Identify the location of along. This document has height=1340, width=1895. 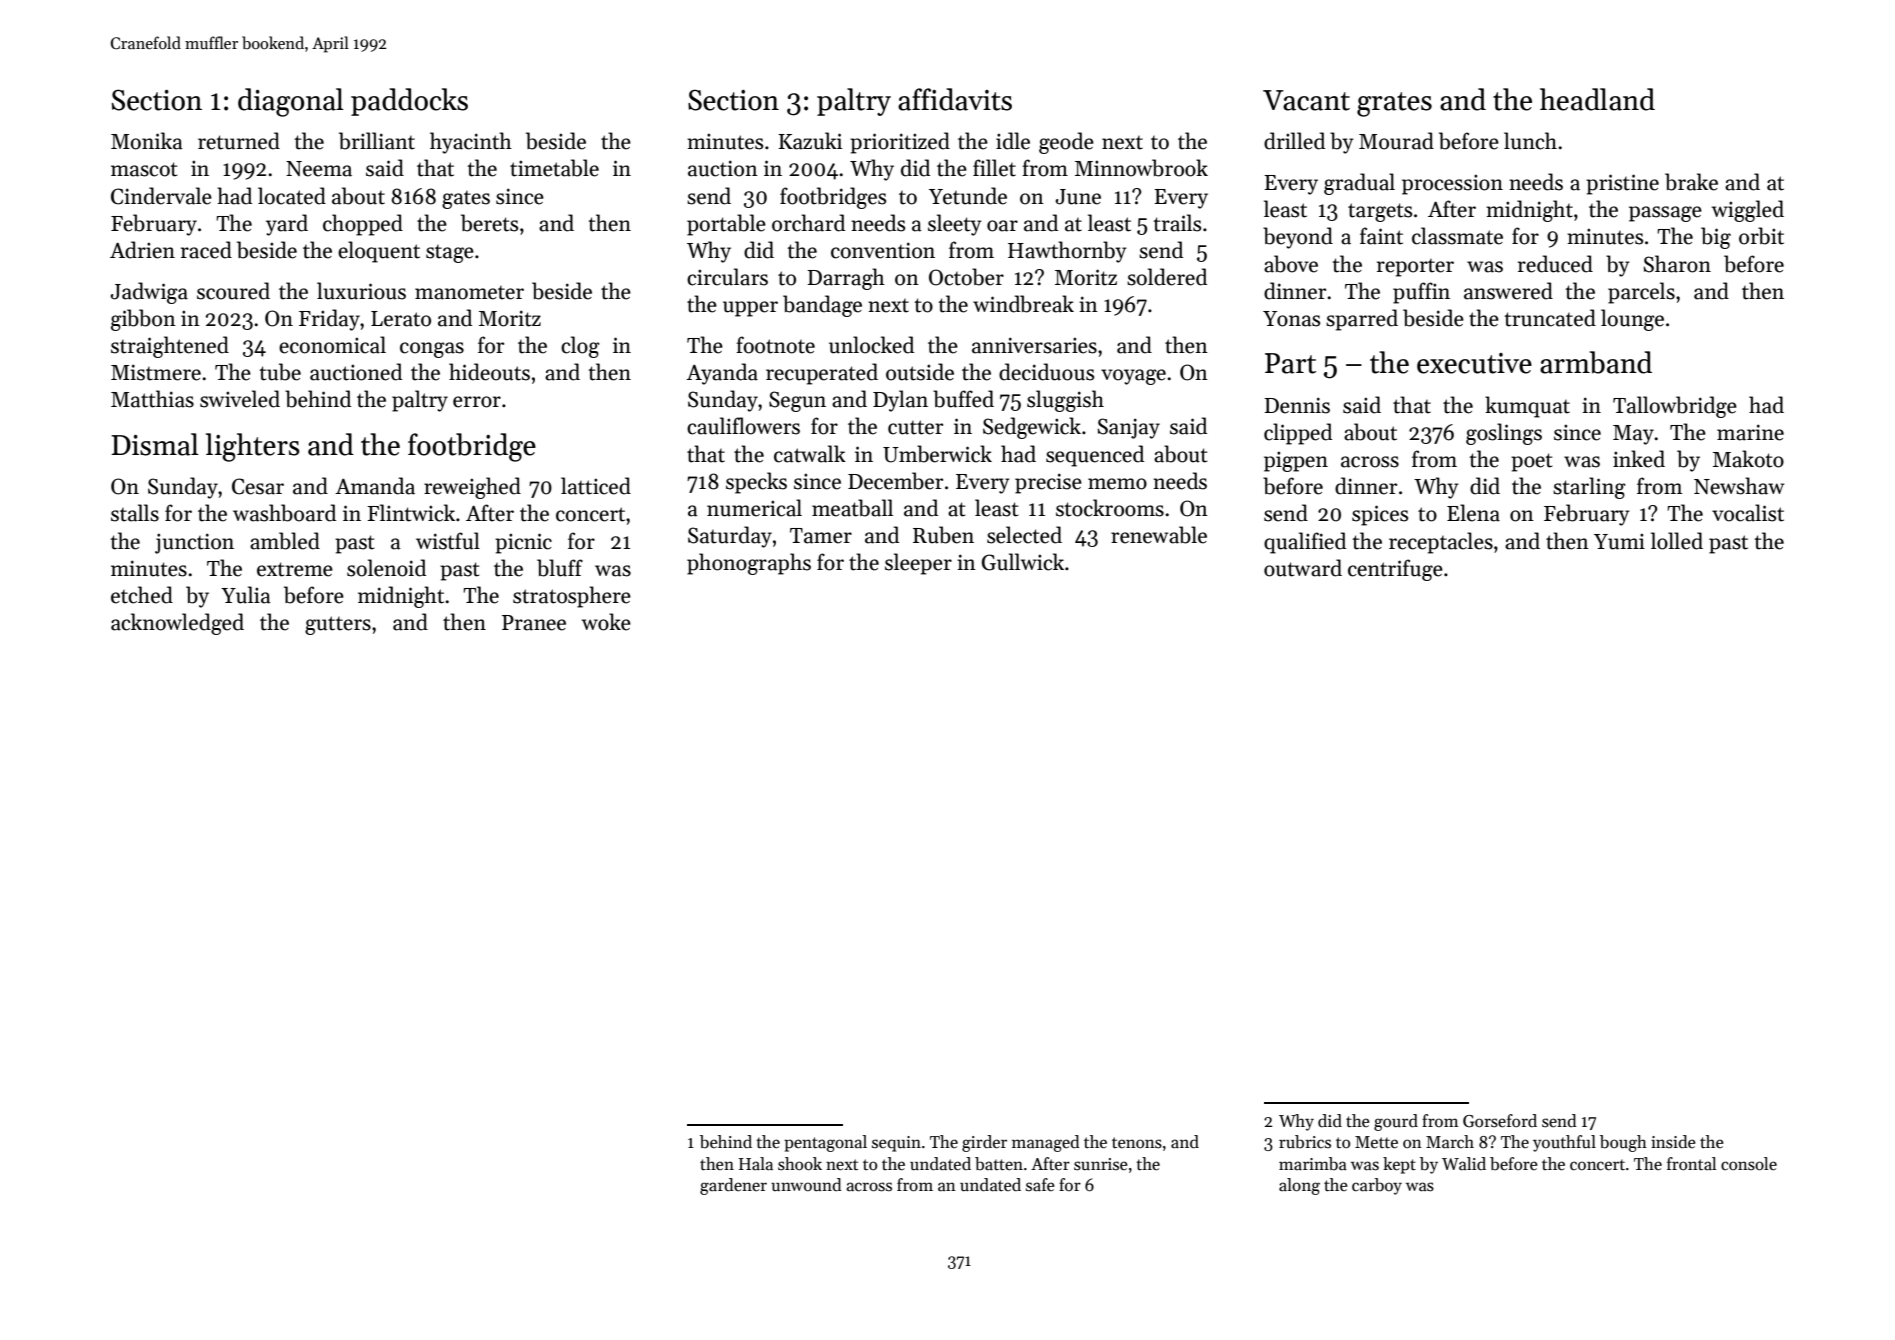
(1299, 1186).
